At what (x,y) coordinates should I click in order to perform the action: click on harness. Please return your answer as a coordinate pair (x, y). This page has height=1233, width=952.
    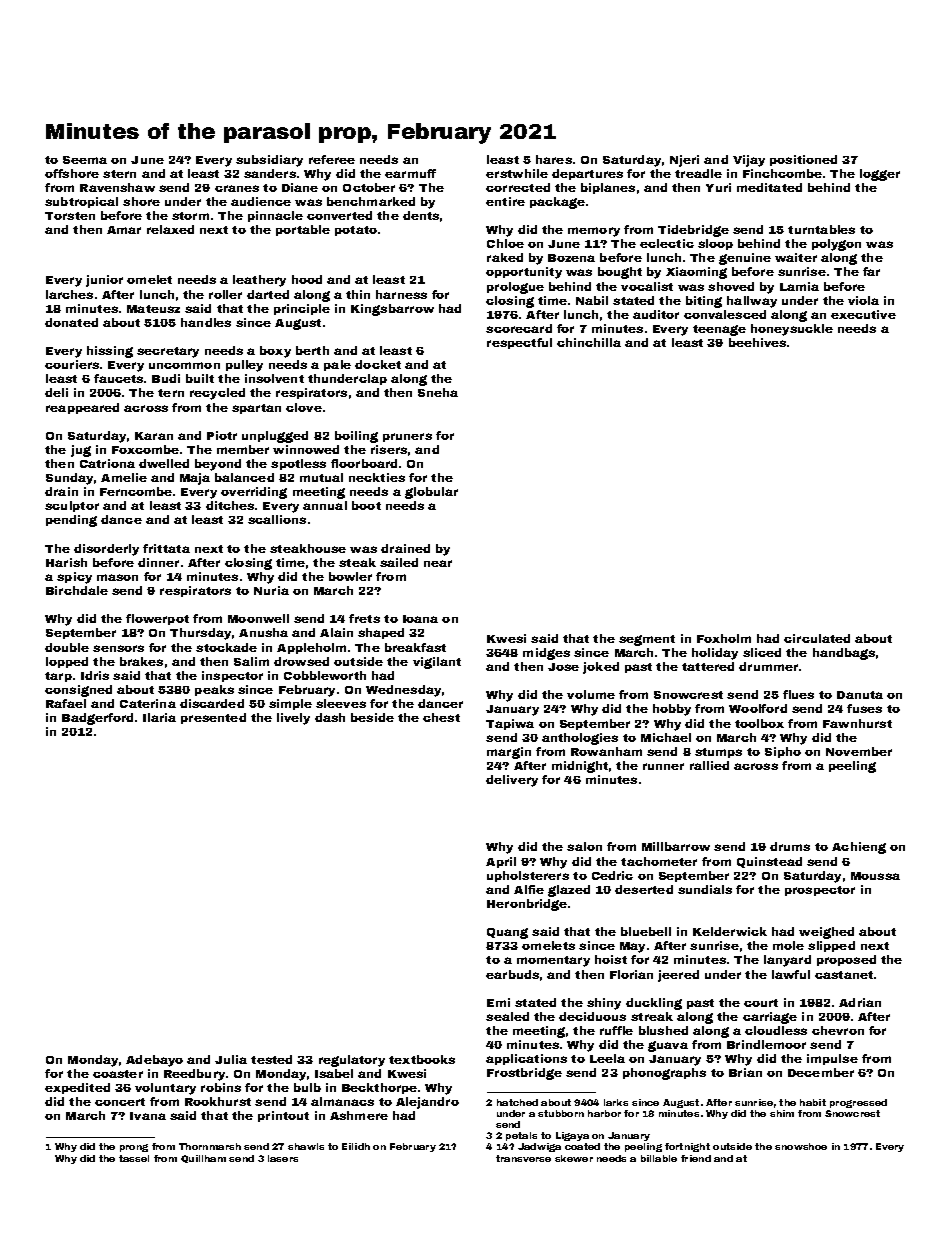
    Looking at the image, I should click on (401, 294).
